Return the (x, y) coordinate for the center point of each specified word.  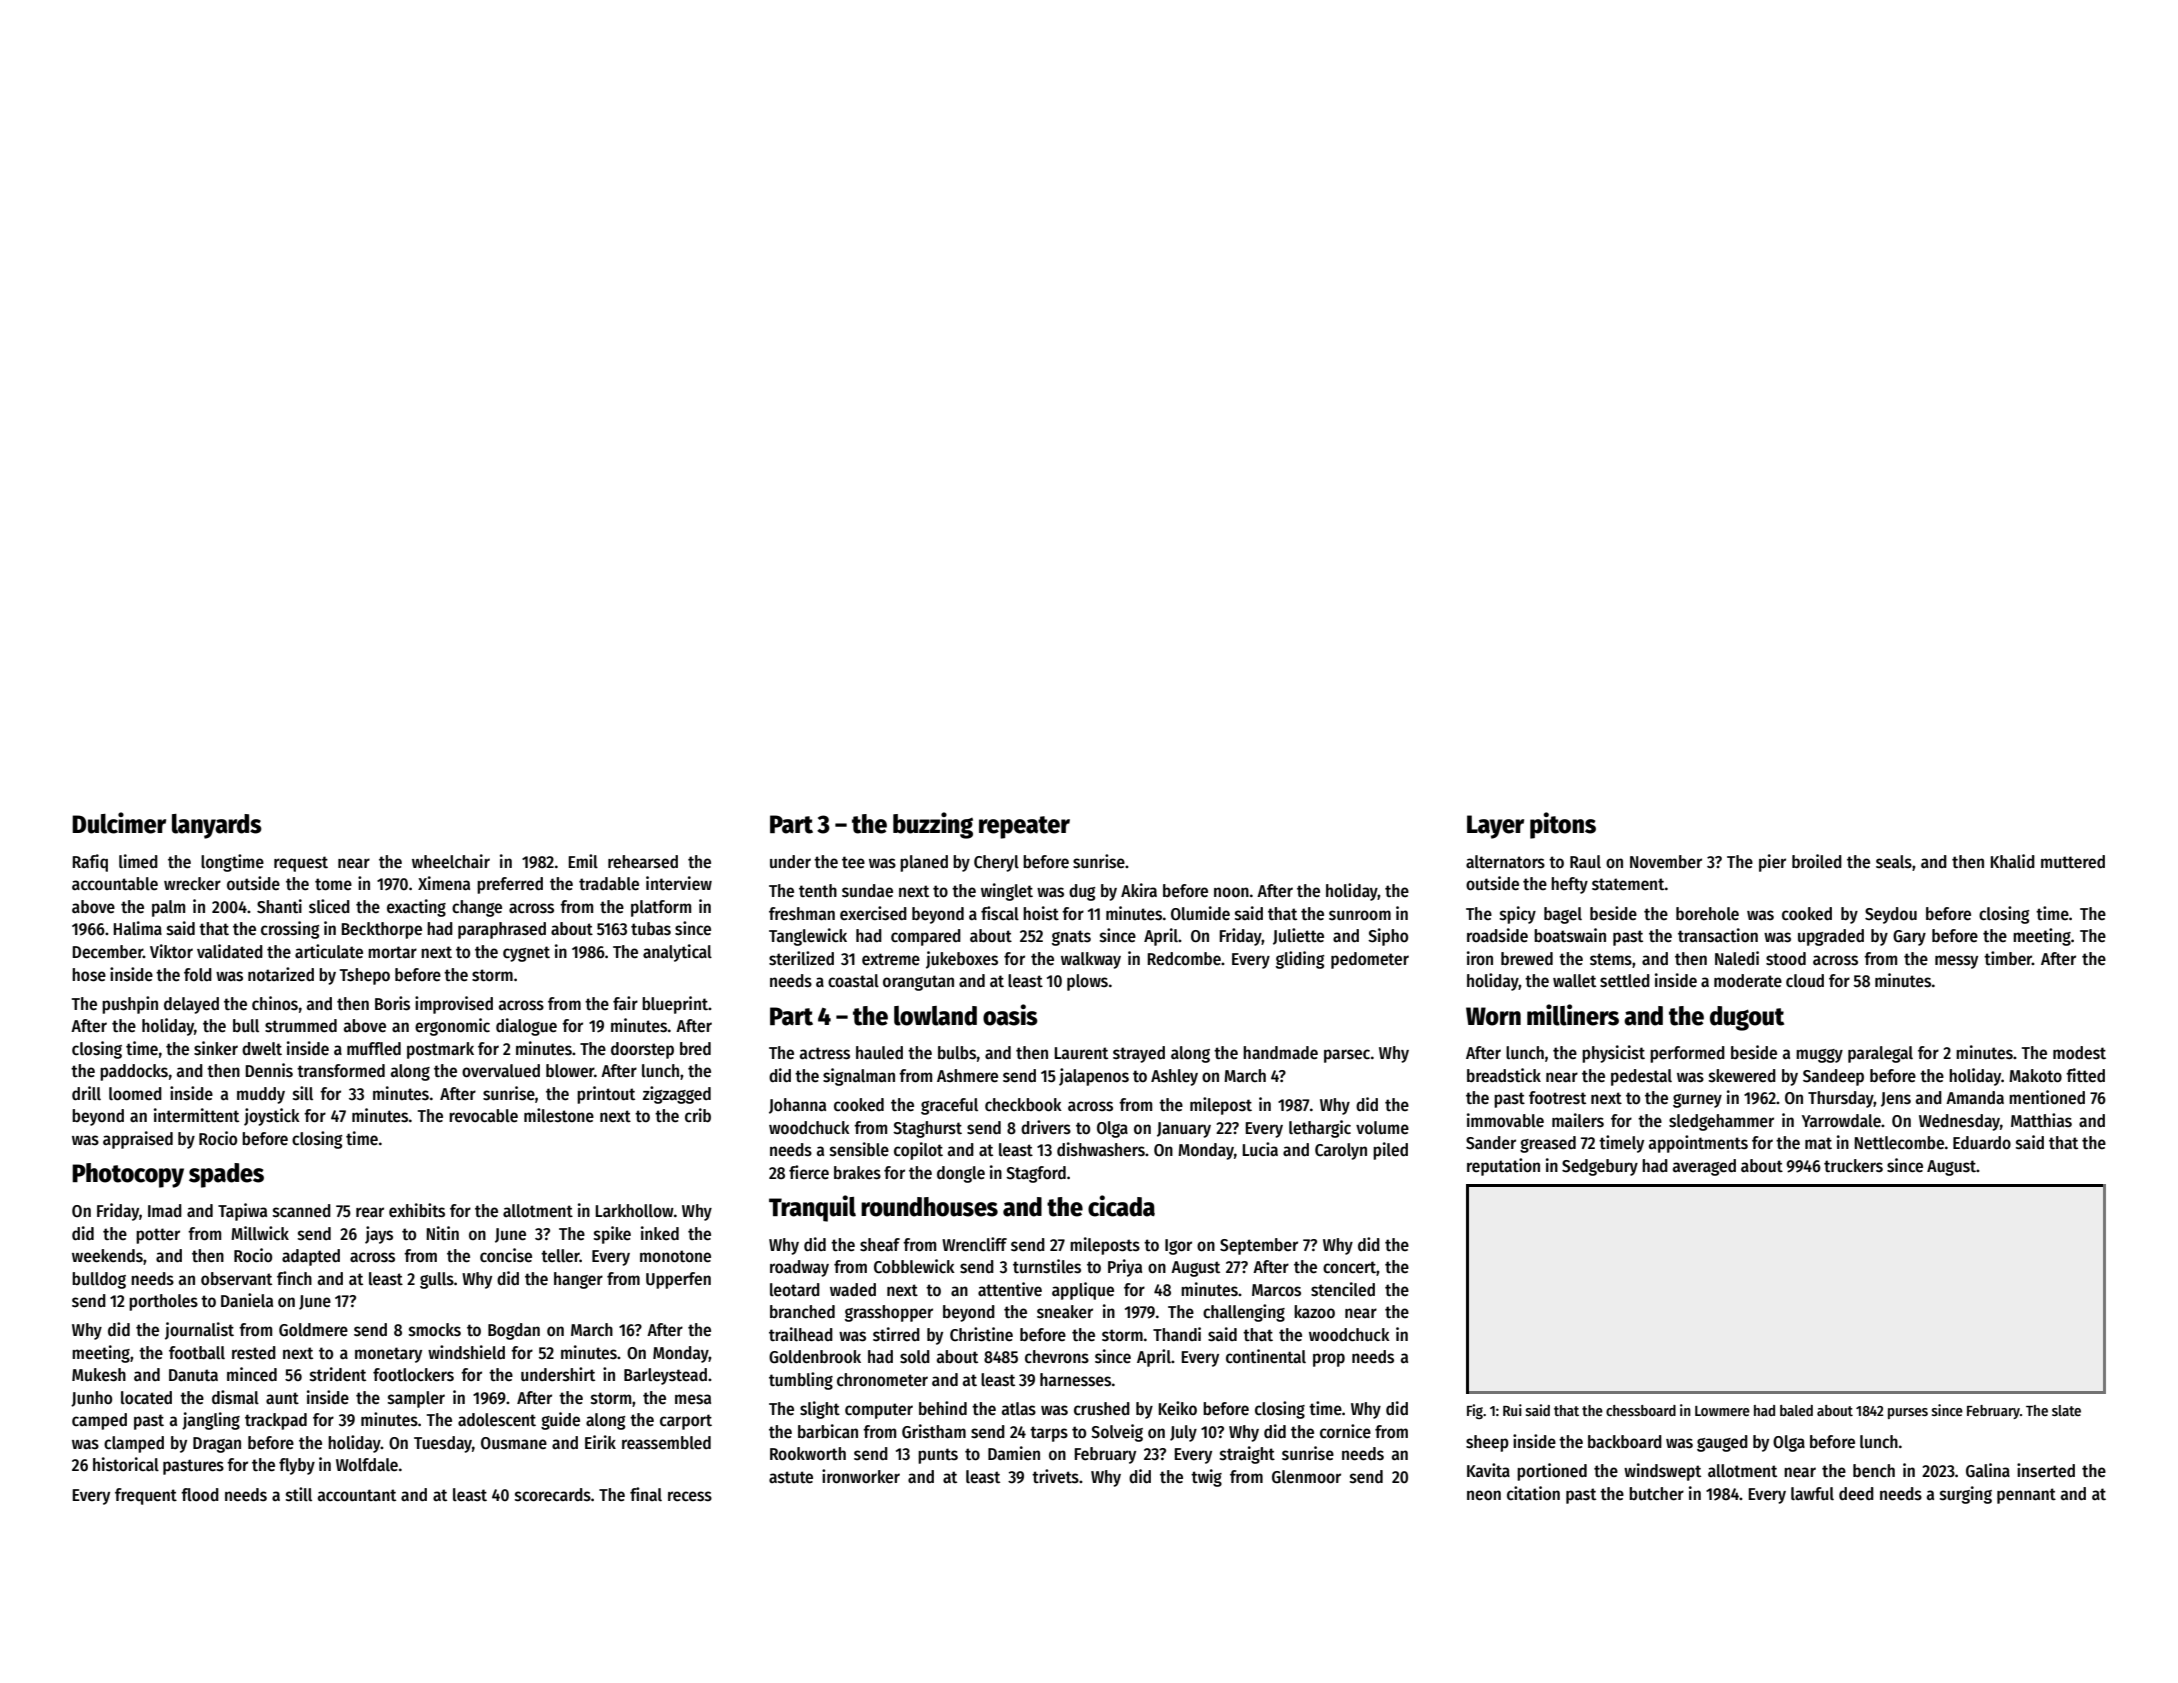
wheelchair (451, 861)
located (146, 1398)
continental (1266, 1356)
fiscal (1000, 913)
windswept (1662, 1472)
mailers (1578, 1120)
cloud (1805, 981)
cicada (1121, 1206)
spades (226, 1175)
